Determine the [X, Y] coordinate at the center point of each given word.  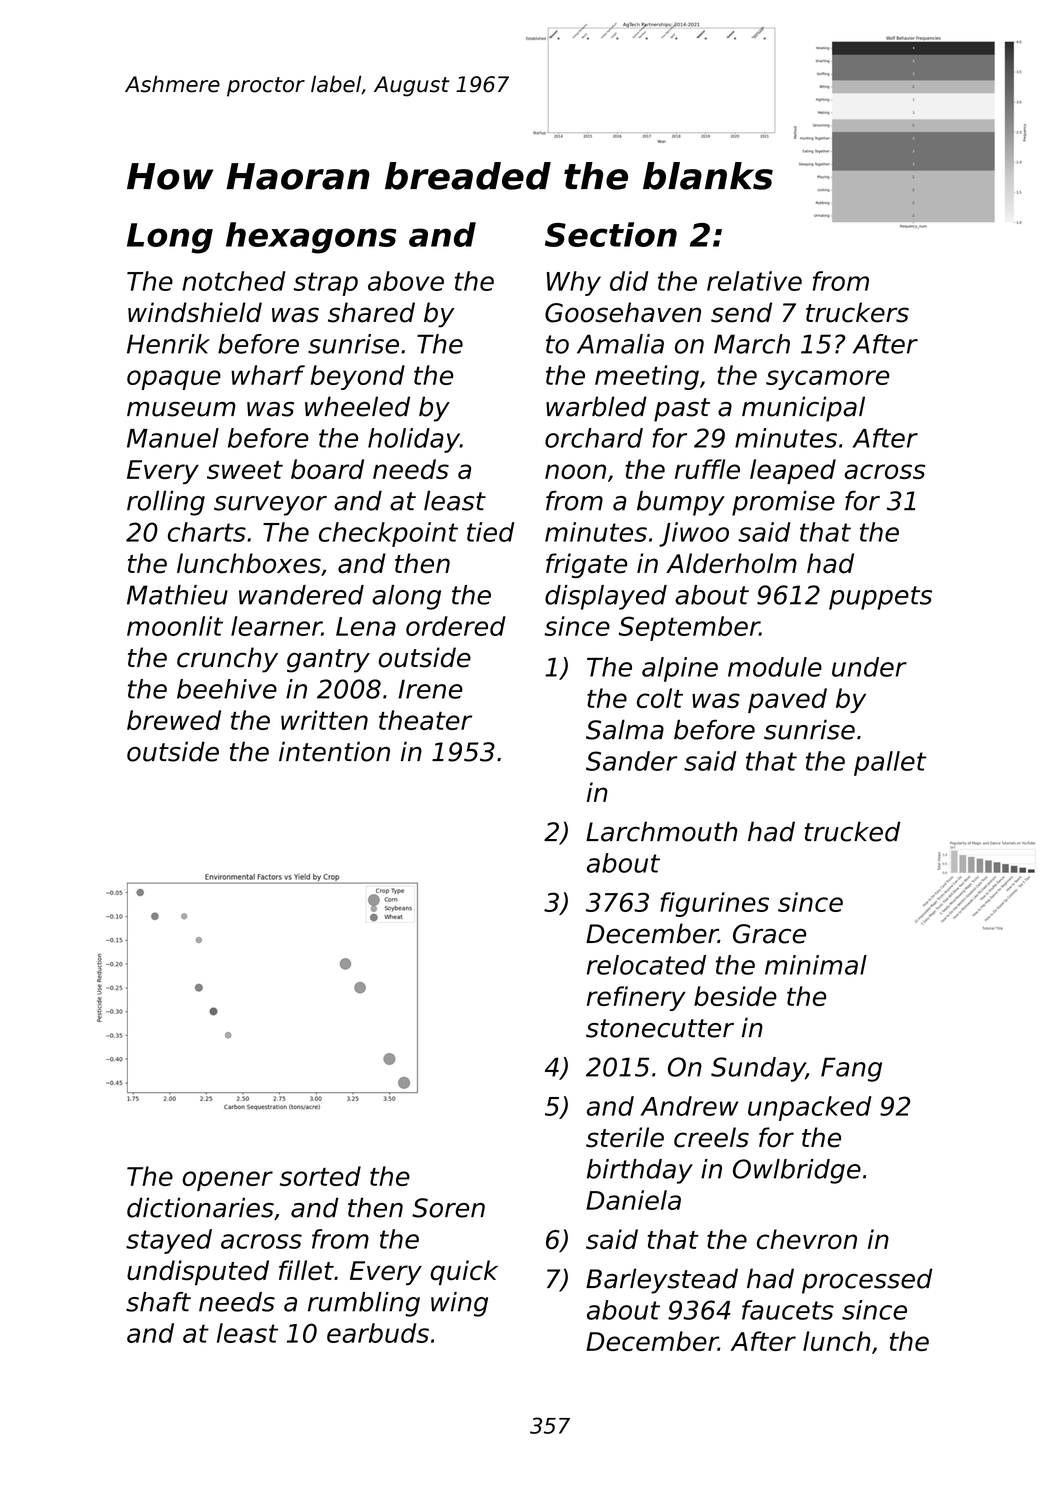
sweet [245, 470]
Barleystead [662, 1281]
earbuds [378, 1333]
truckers [857, 312]
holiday [414, 440]
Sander [631, 761]
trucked [852, 831]
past [682, 410]
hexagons [311, 238]
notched [234, 281]
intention [334, 751]
